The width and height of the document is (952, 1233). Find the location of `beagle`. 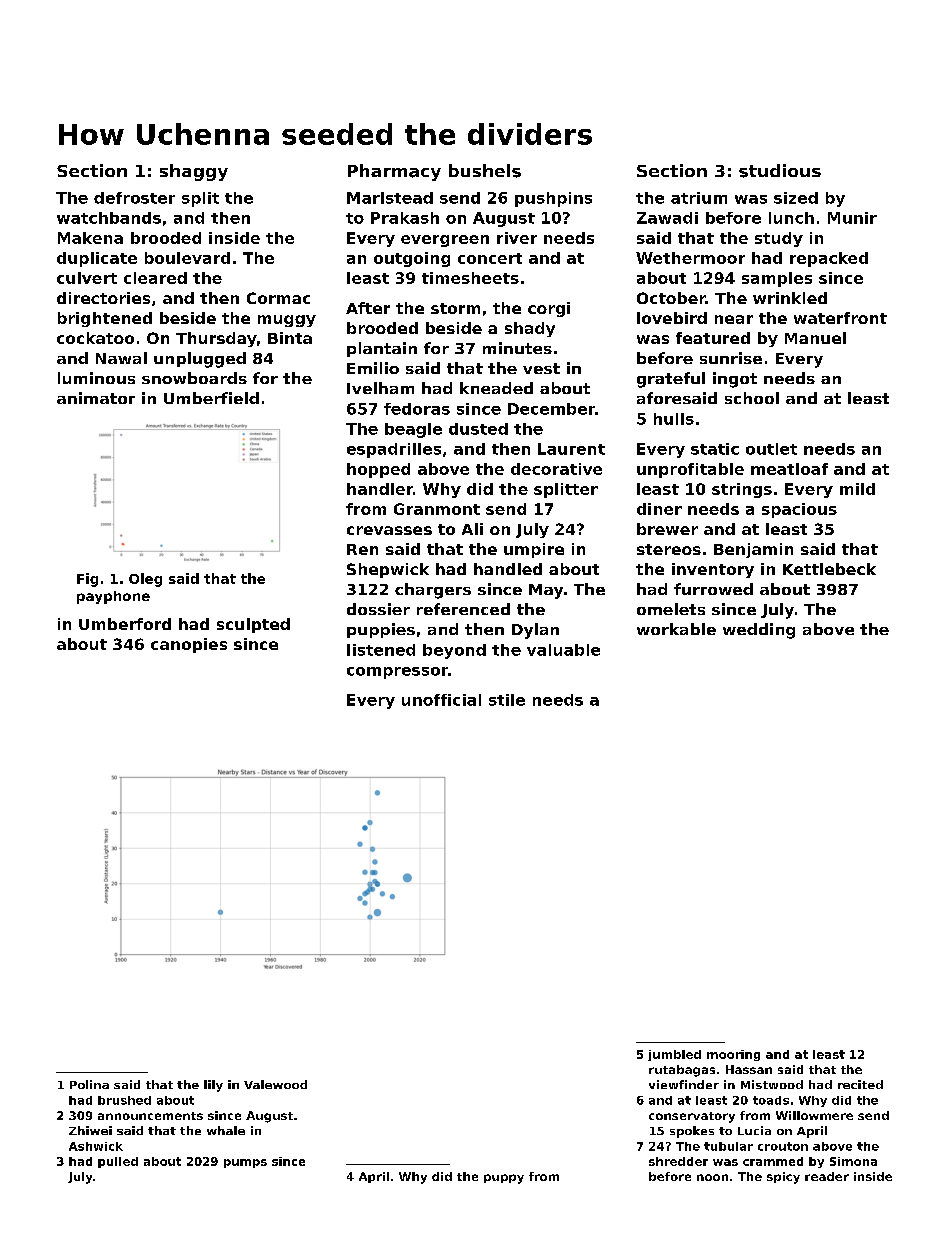

beagle is located at coordinates (413, 430).
